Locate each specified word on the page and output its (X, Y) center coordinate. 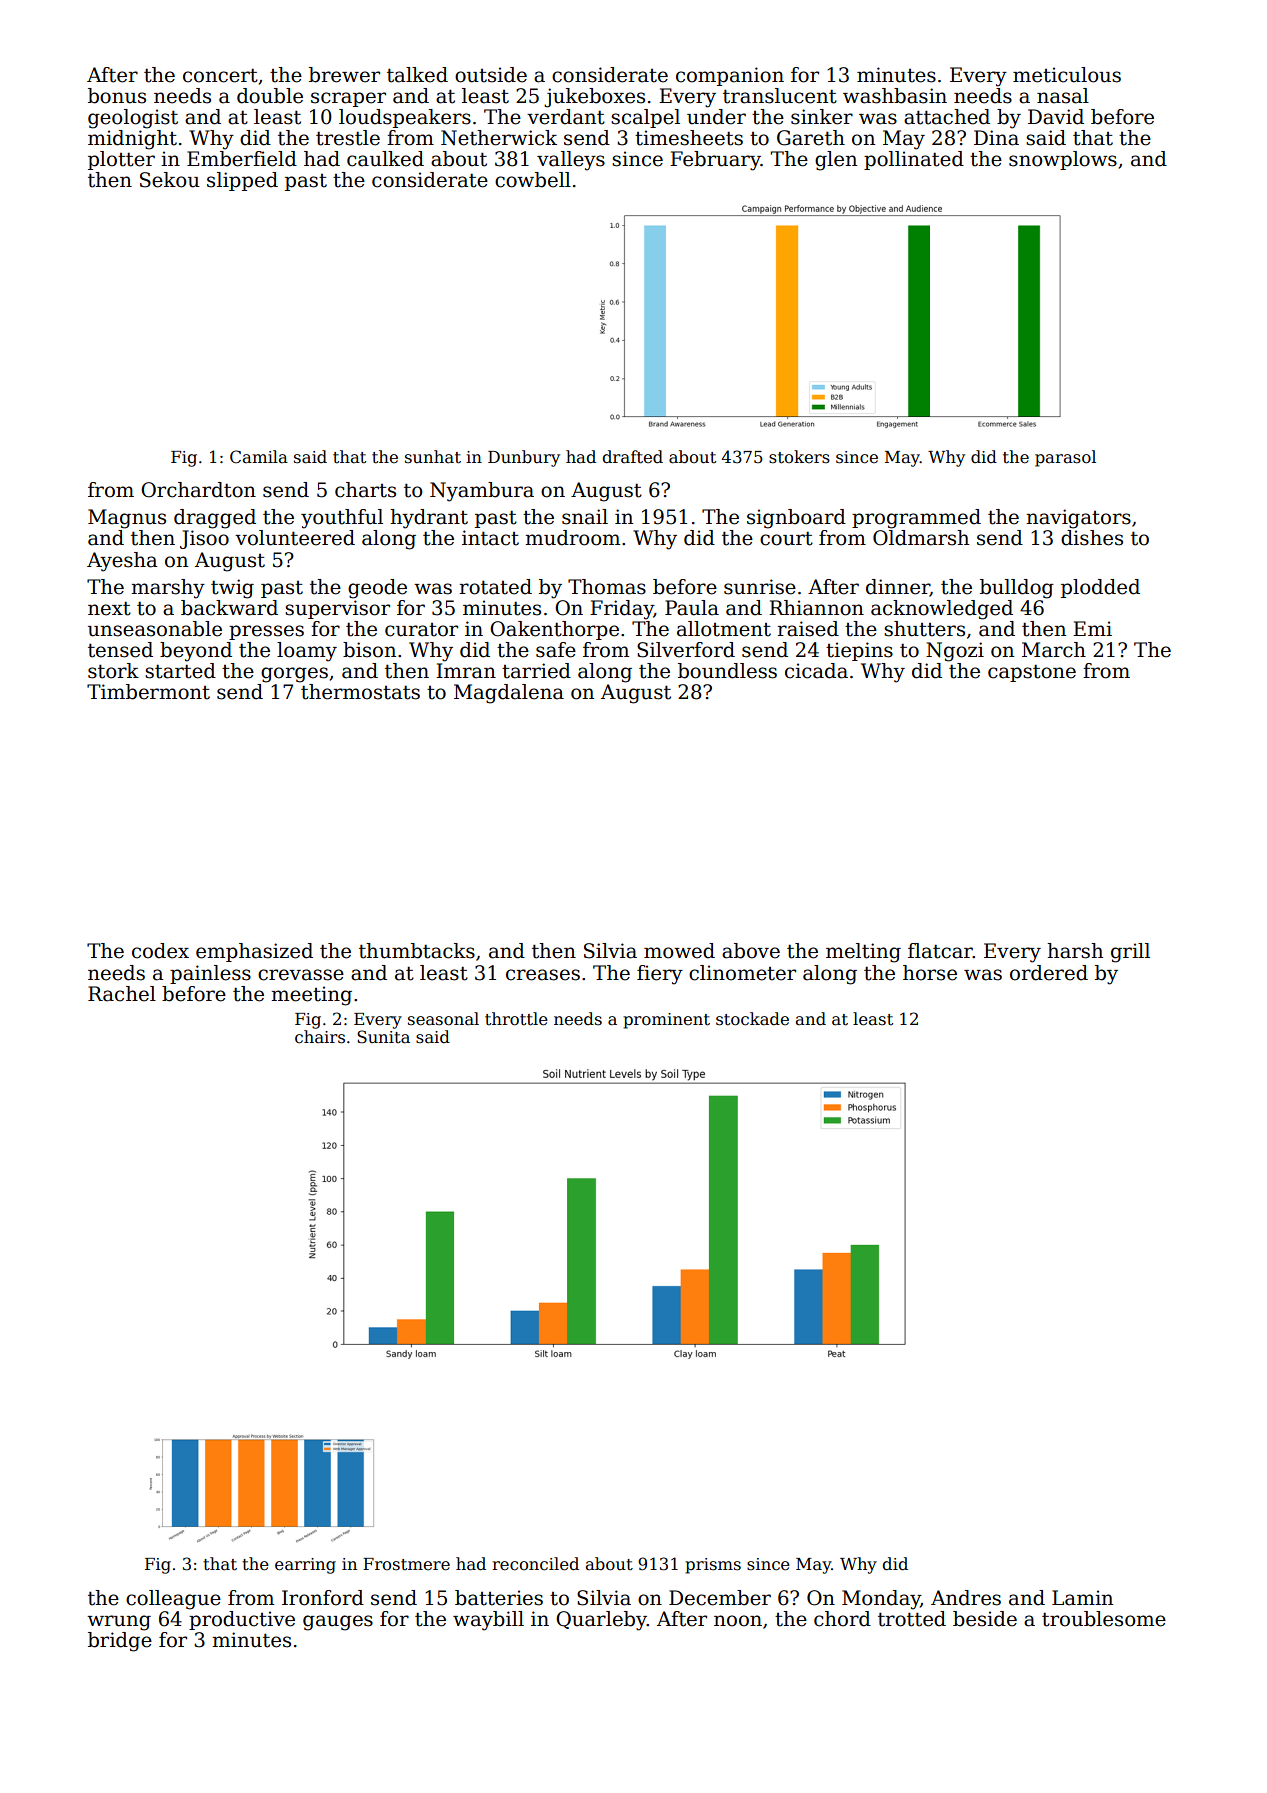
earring (305, 1566)
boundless (727, 671)
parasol (1065, 458)
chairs (320, 1037)
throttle (516, 1019)
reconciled (535, 1564)
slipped (242, 181)
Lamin (1082, 1598)
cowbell (533, 180)
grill (1130, 953)
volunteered (295, 538)
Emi (1092, 628)
